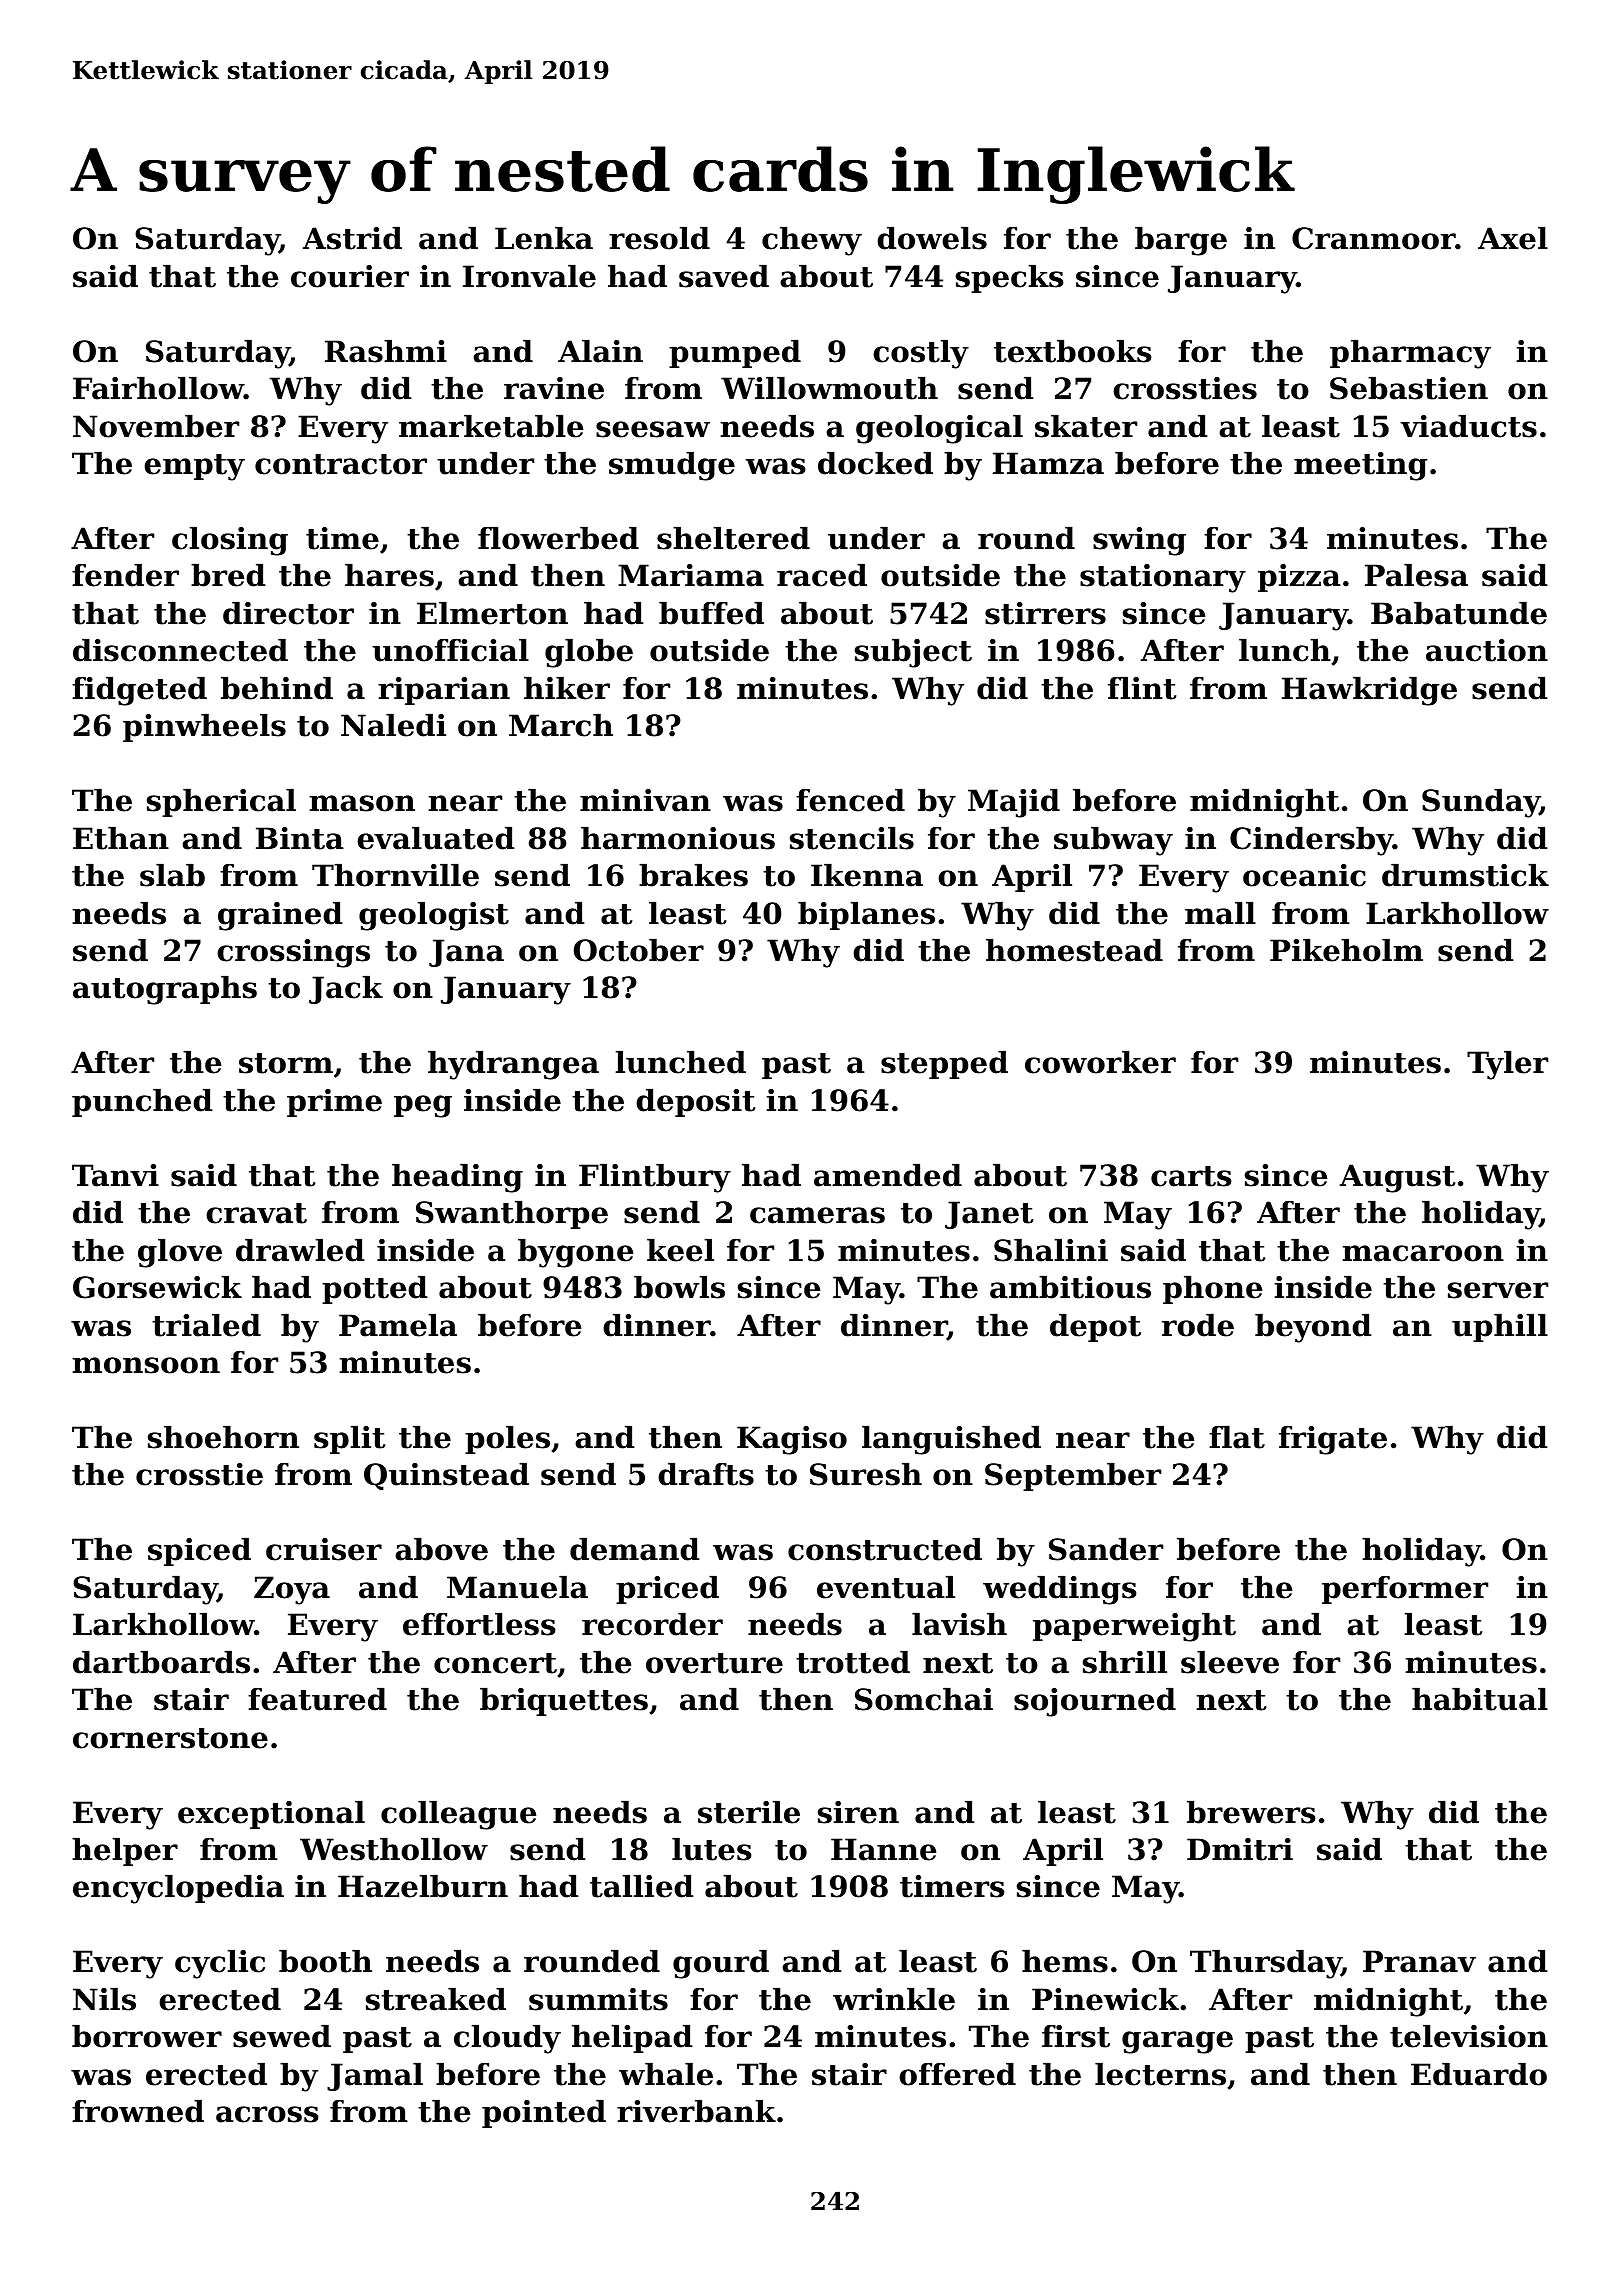 The image size is (1620, 2292). I want to click on auction, so click(1487, 650).
